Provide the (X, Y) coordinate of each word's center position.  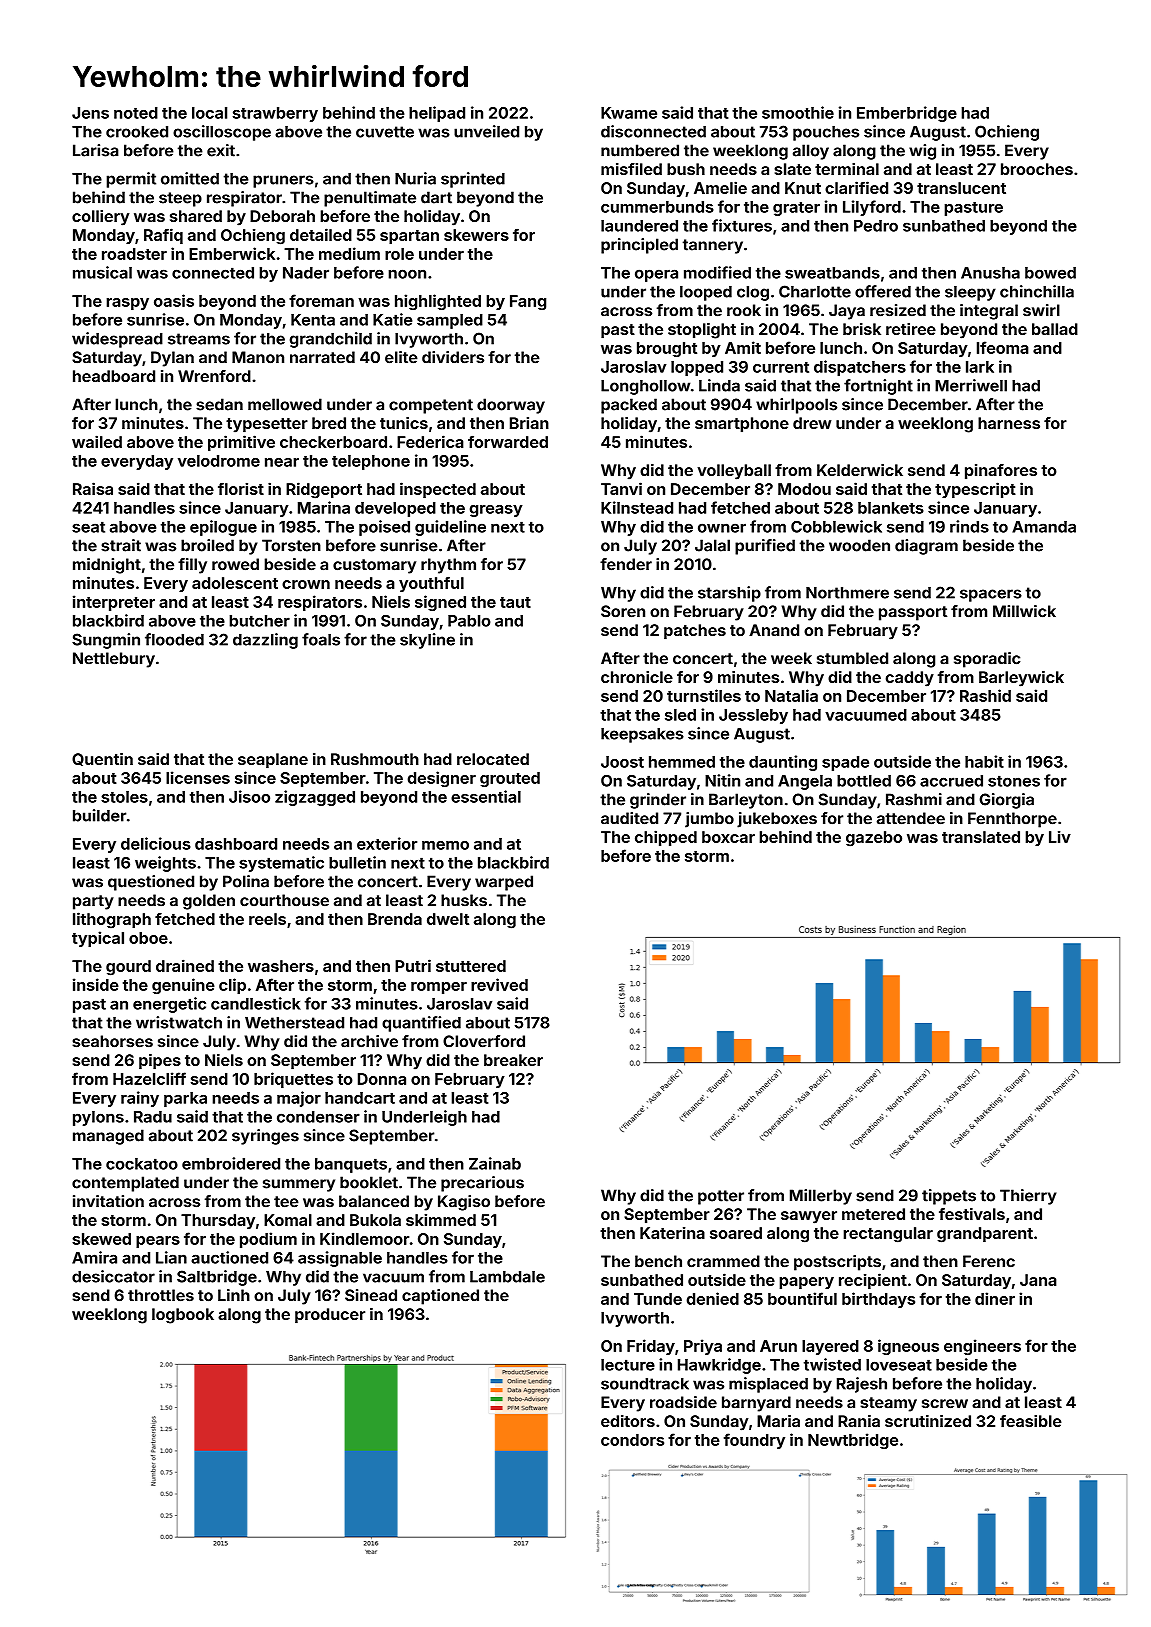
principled (639, 246)
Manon (258, 357)
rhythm (448, 566)
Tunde (658, 1299)
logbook (183, 1316)
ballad (1055, 329)
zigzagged (315, 798)
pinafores (1001, 472)
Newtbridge (853, 1441)
